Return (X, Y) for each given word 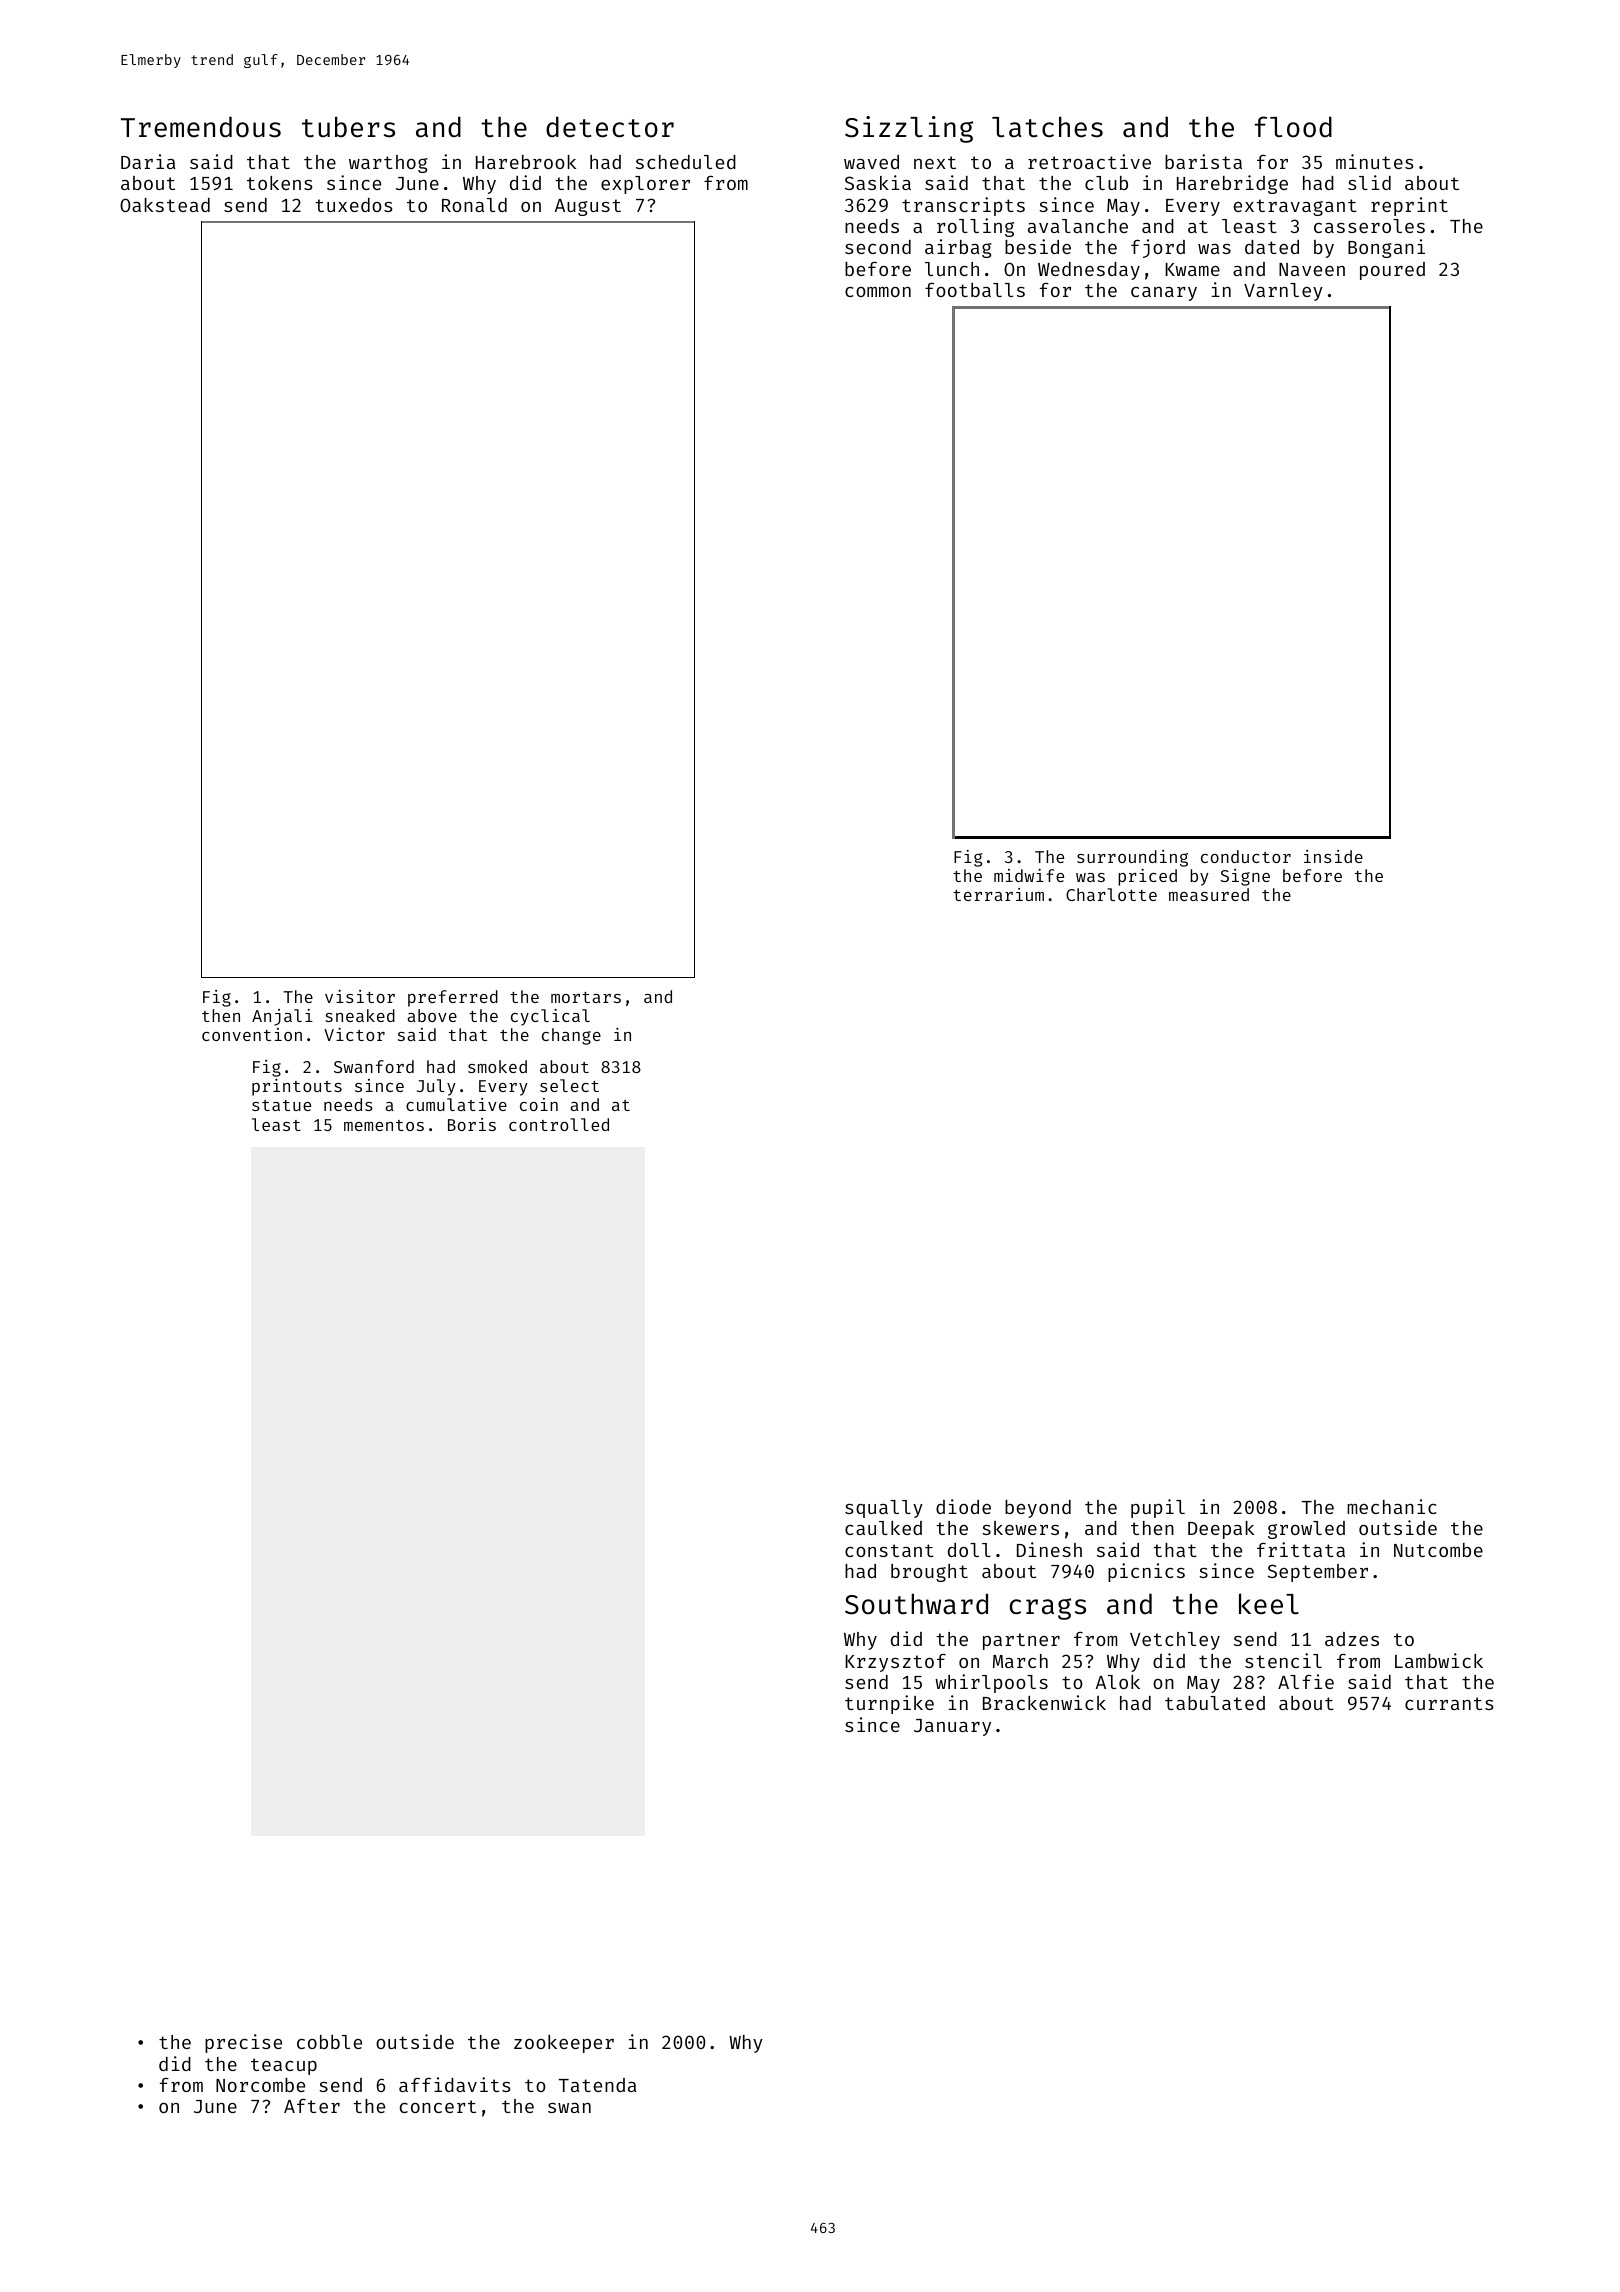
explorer (645, 185)
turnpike (889, 1704)
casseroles (1369, 226)
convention (252, 1034)
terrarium (998, 894)
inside (1333, 856)
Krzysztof (895, 1663)
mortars (586, 997)
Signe (1245, 877)
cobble (329, 2042)
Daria (148, 161)
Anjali (282, 1017)
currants (1449, 1703)
